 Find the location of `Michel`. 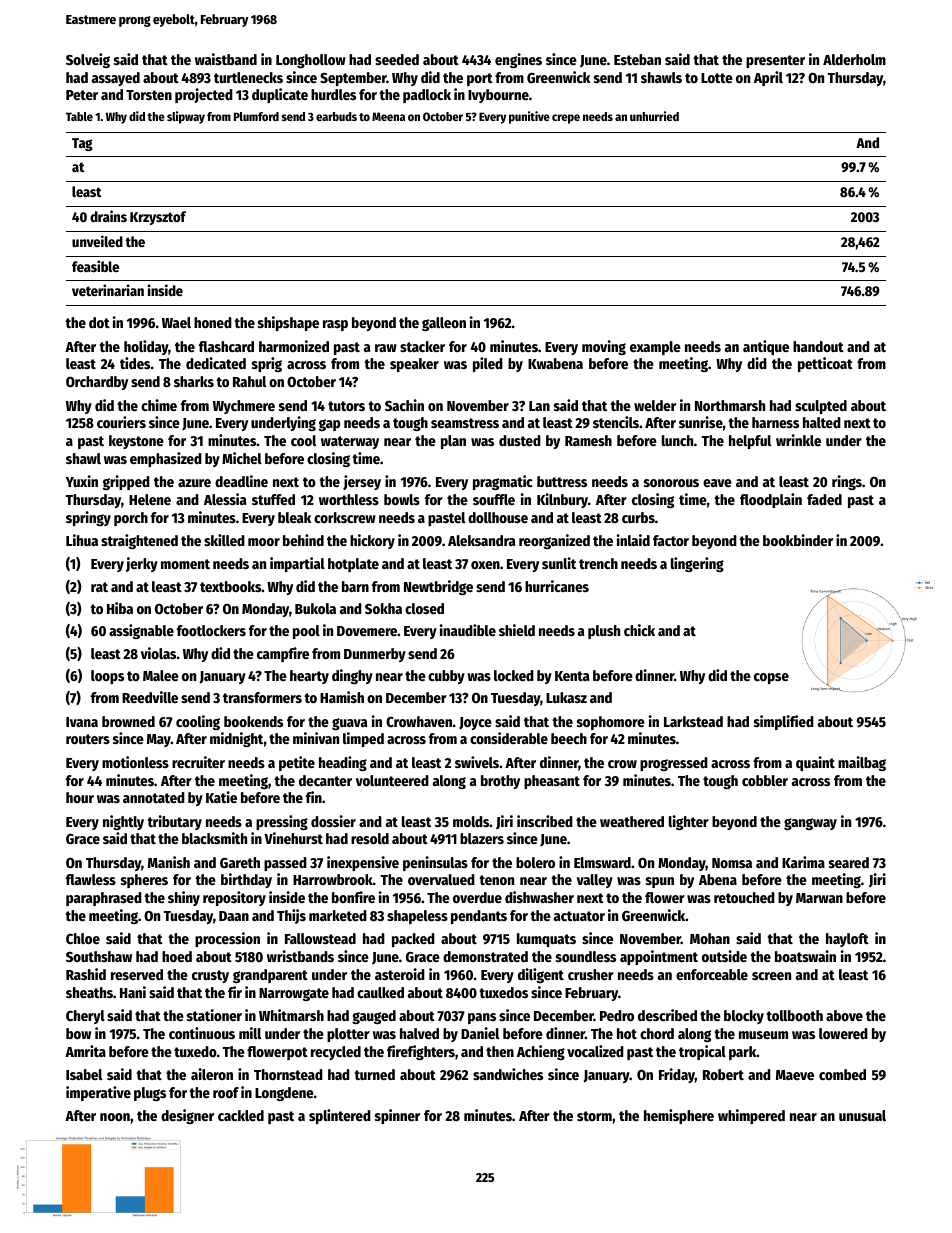

Michel is located at coordinates (242, 458).
